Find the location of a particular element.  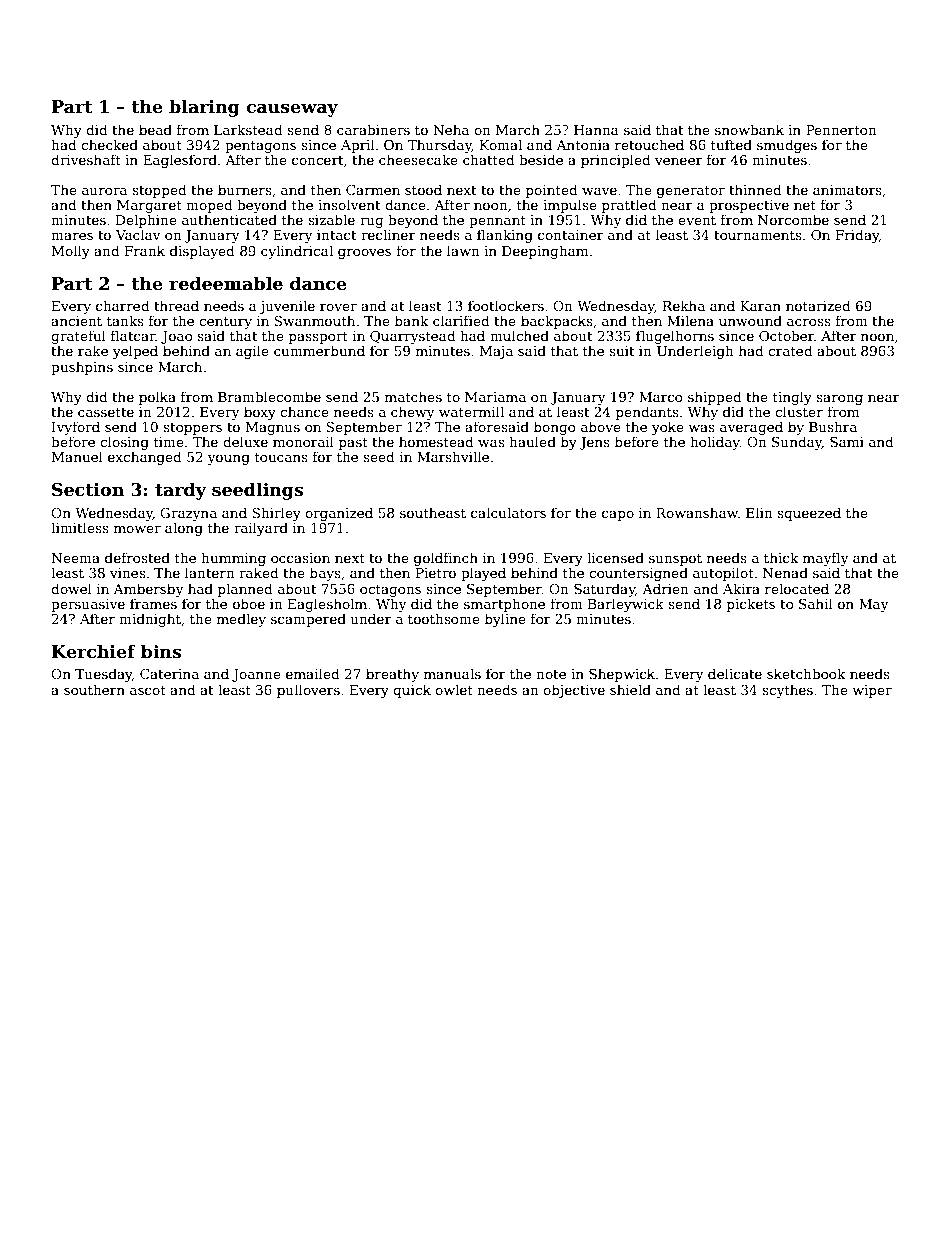

crated is located at coordinates (790, 350).
